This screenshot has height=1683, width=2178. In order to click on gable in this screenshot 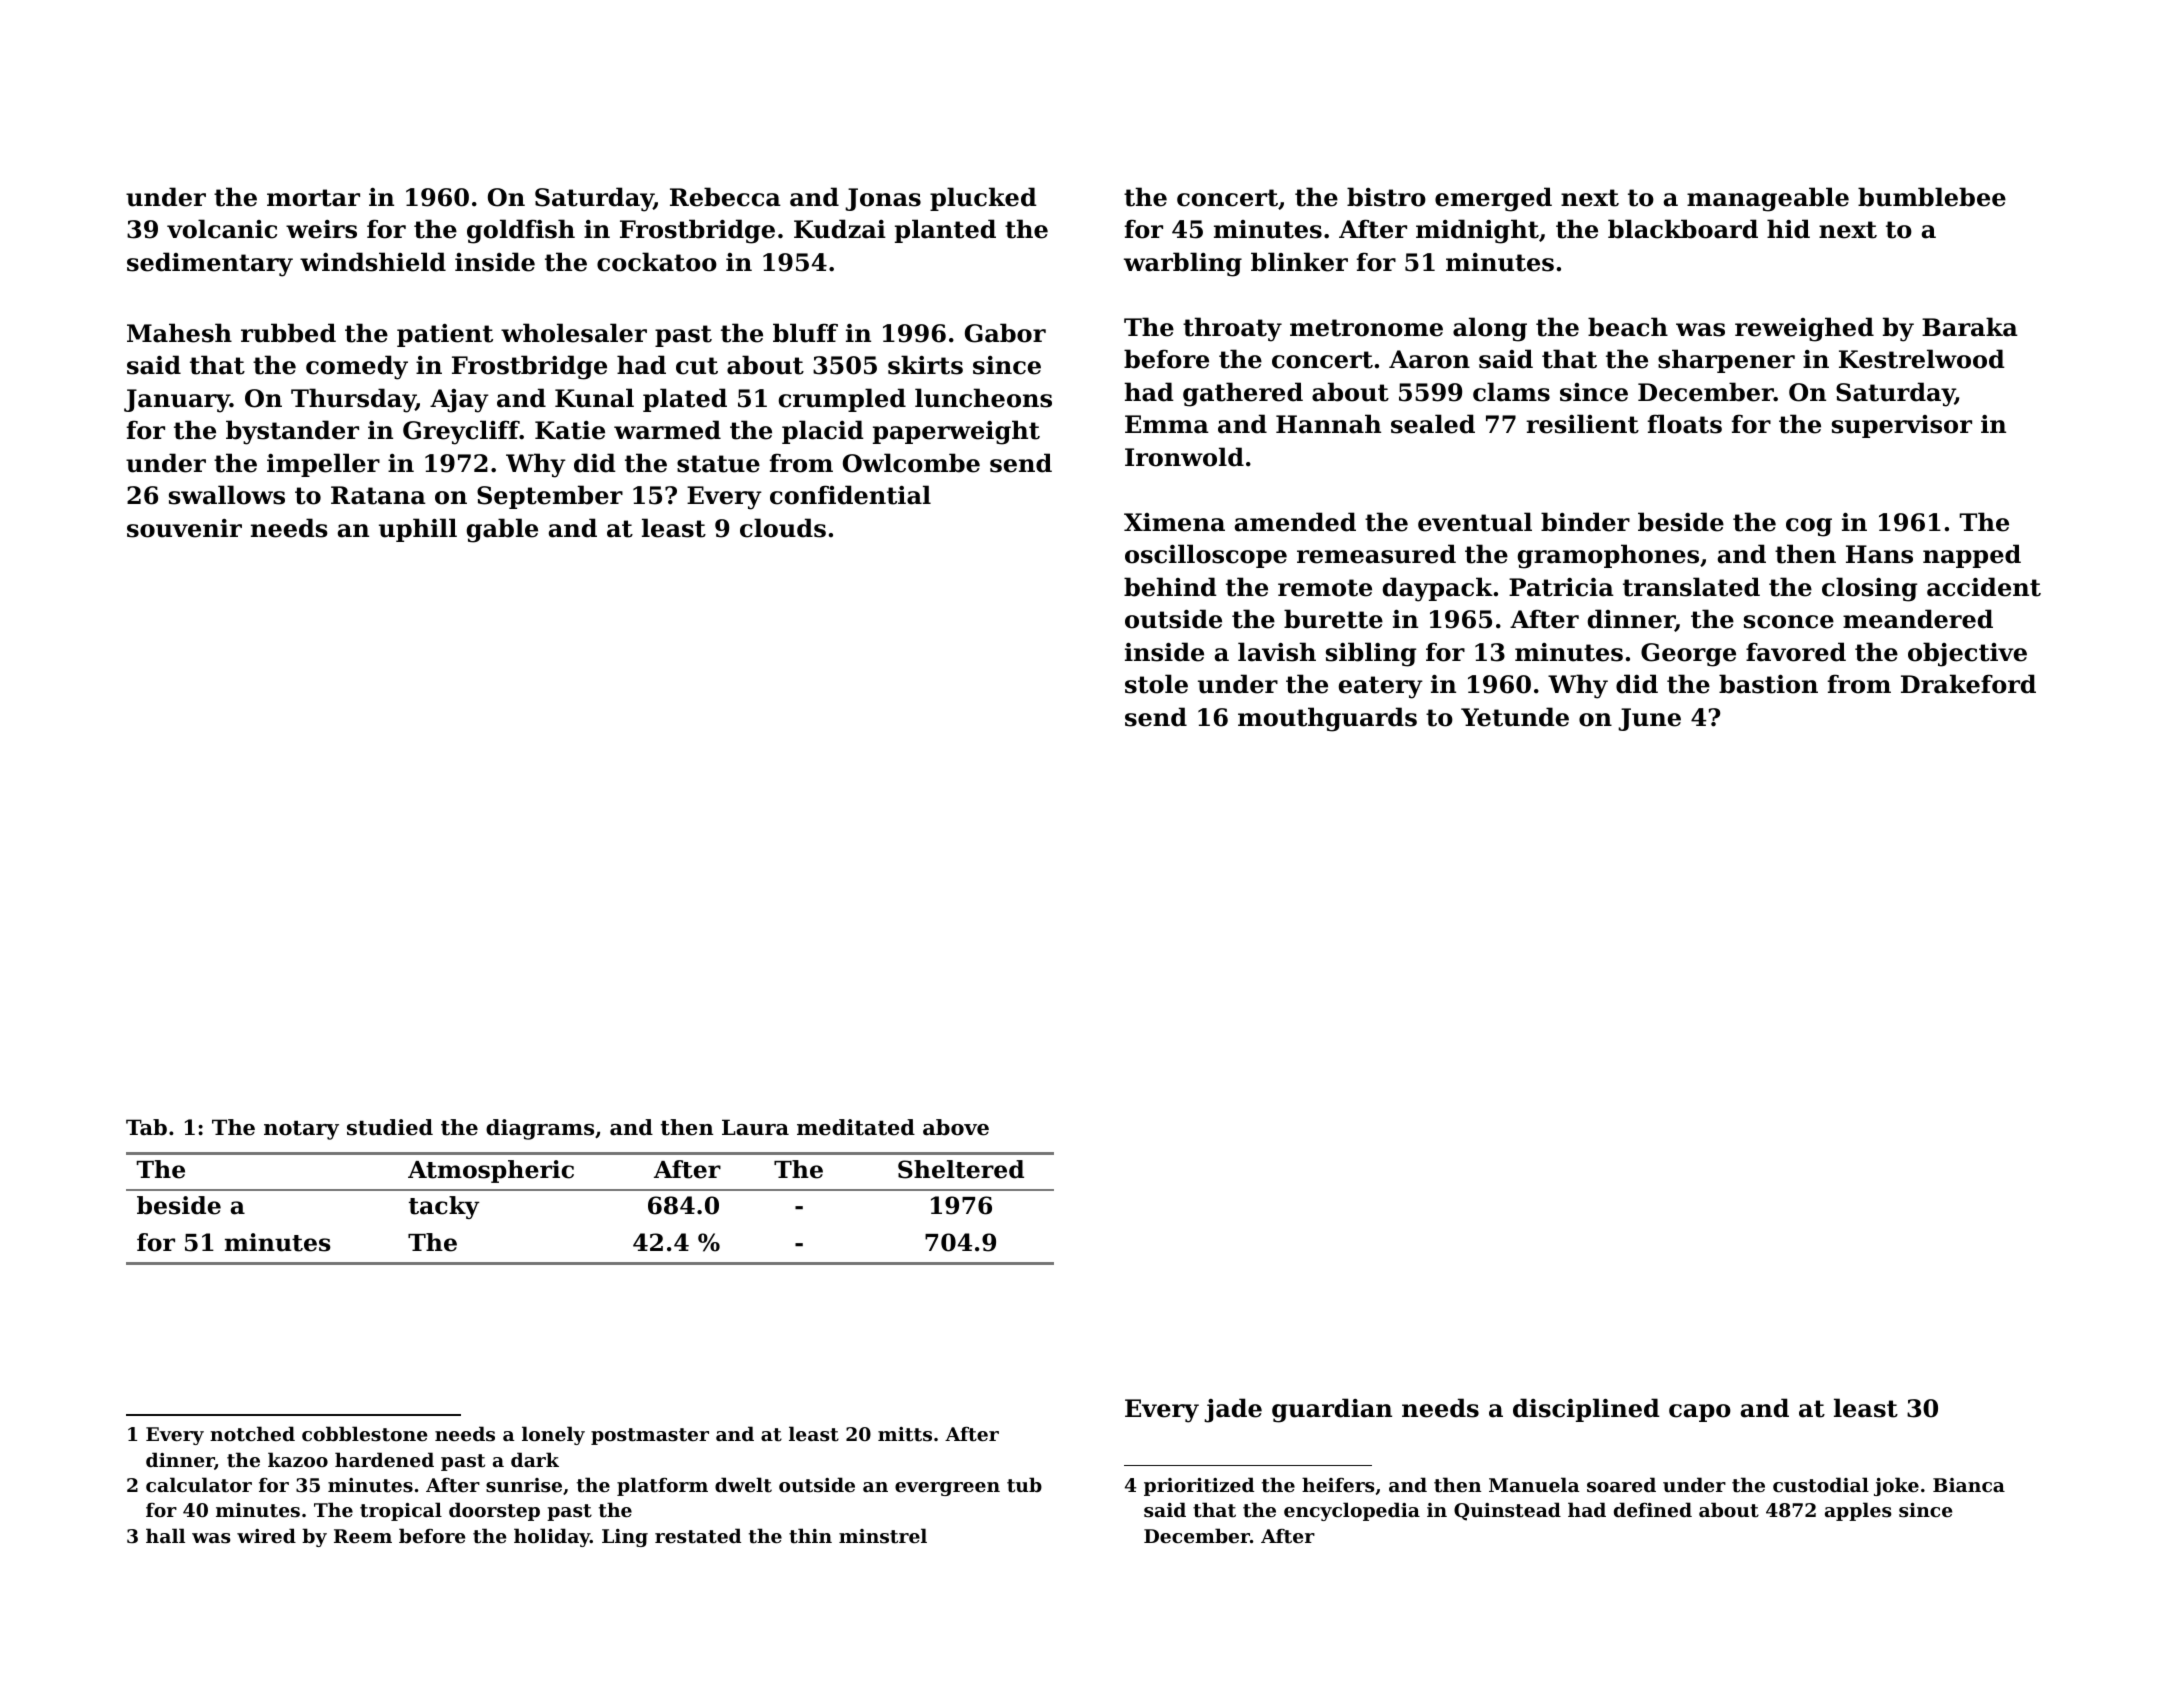, I will do `click(502, 530)`.
